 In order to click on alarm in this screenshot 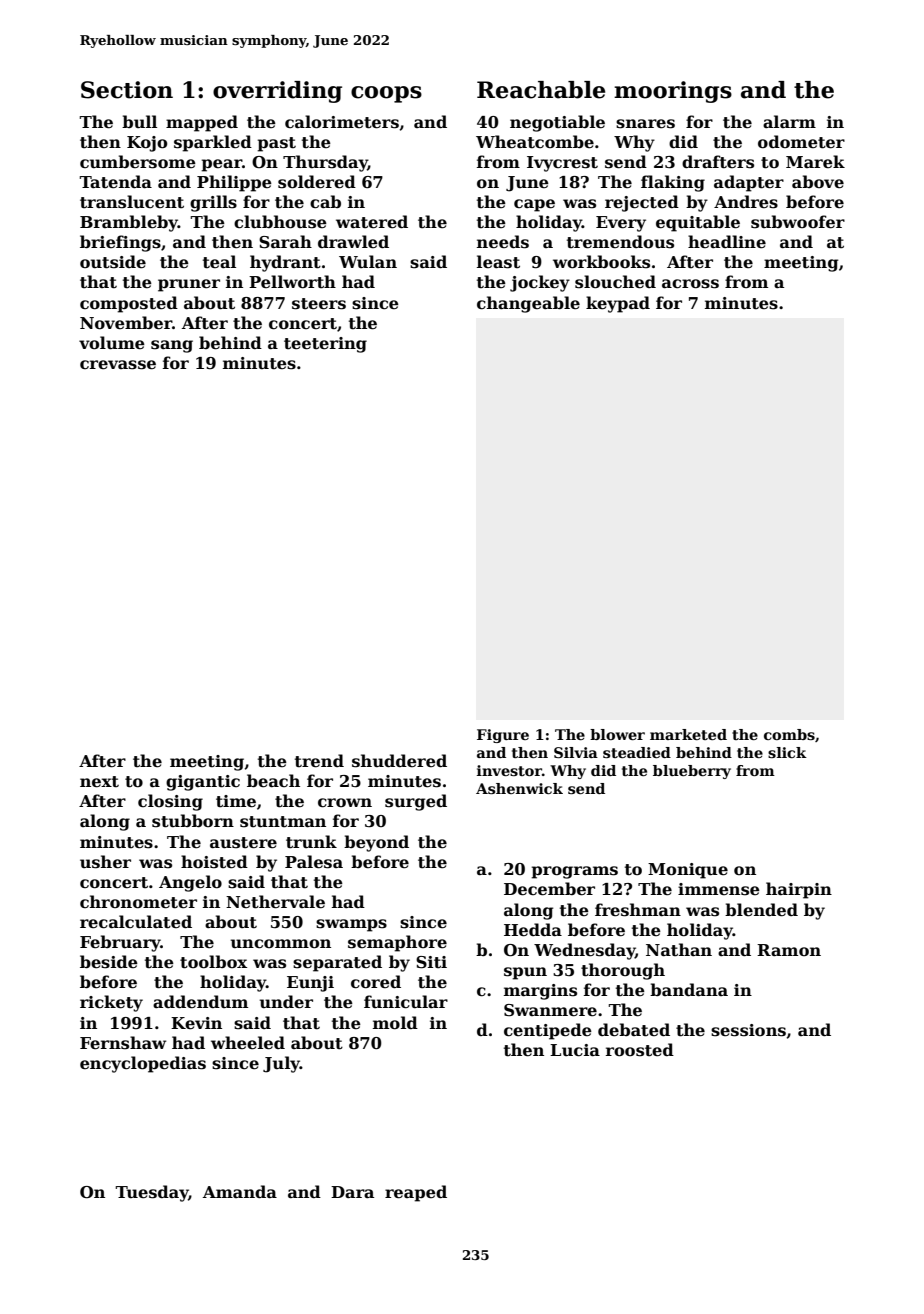, I will do `click(789, 121)`.
